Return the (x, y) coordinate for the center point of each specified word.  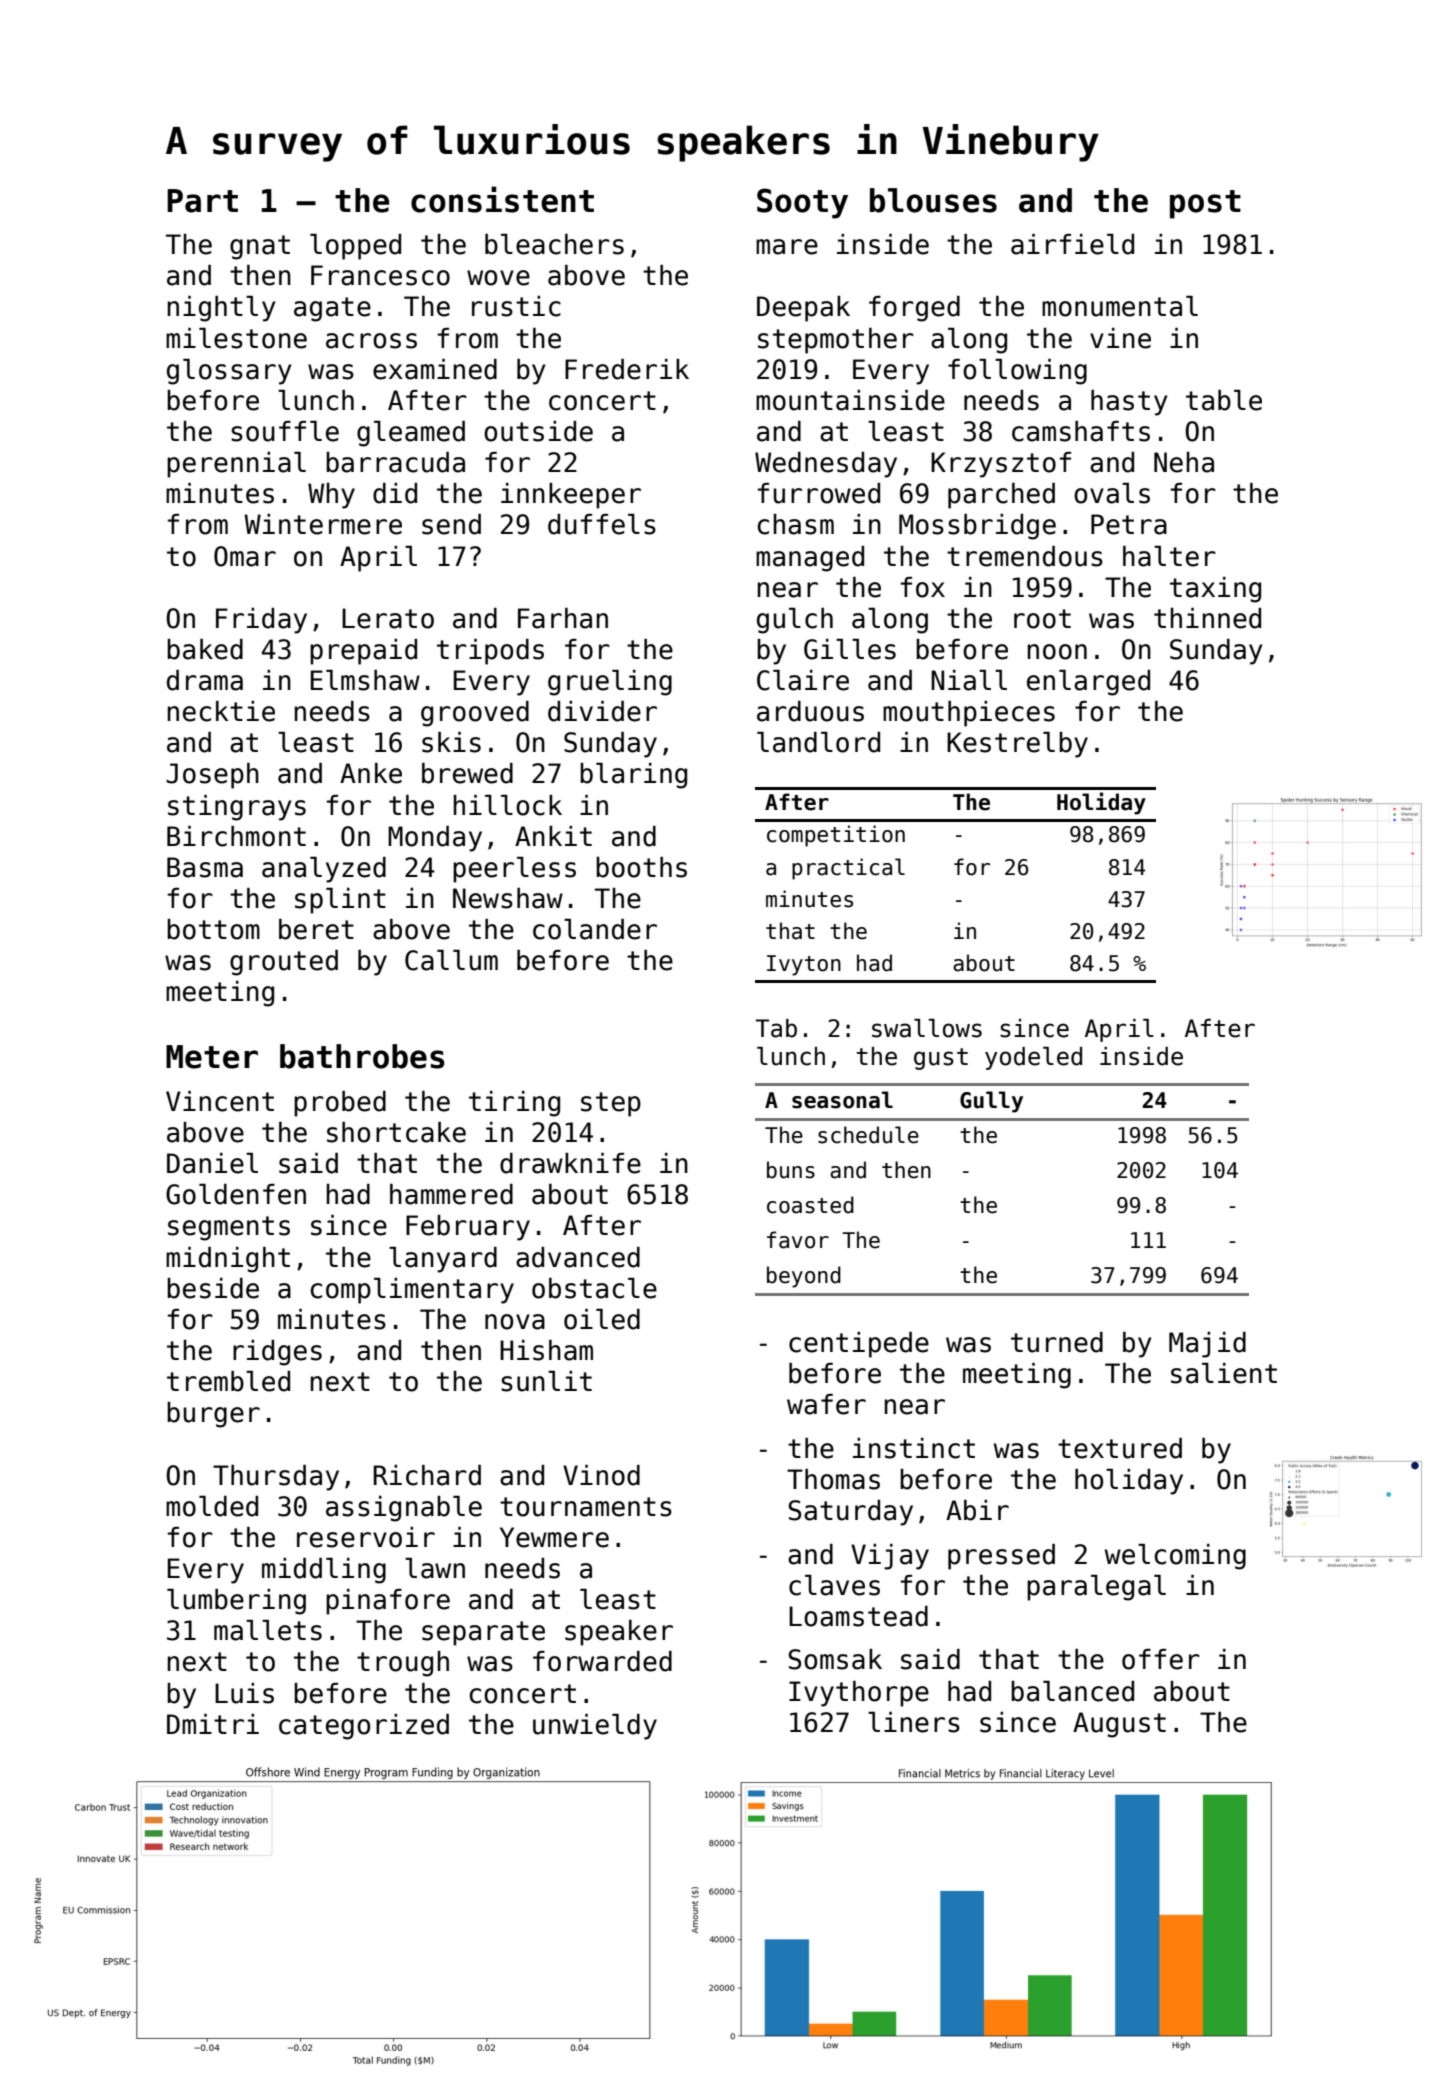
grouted (284, 963)
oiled (602, 1319)
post (1205, 204)
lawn (435, 1568)
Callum (451, 960)
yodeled (1033, 1058)
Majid (1207, 1345)
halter (1169, 556)
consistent (502, 199)
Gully (991, 1102)
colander (595, 929)
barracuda (395, 462)
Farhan (563, 618)
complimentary (412, 1291)
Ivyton (804, 965)
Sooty (802, 203)
